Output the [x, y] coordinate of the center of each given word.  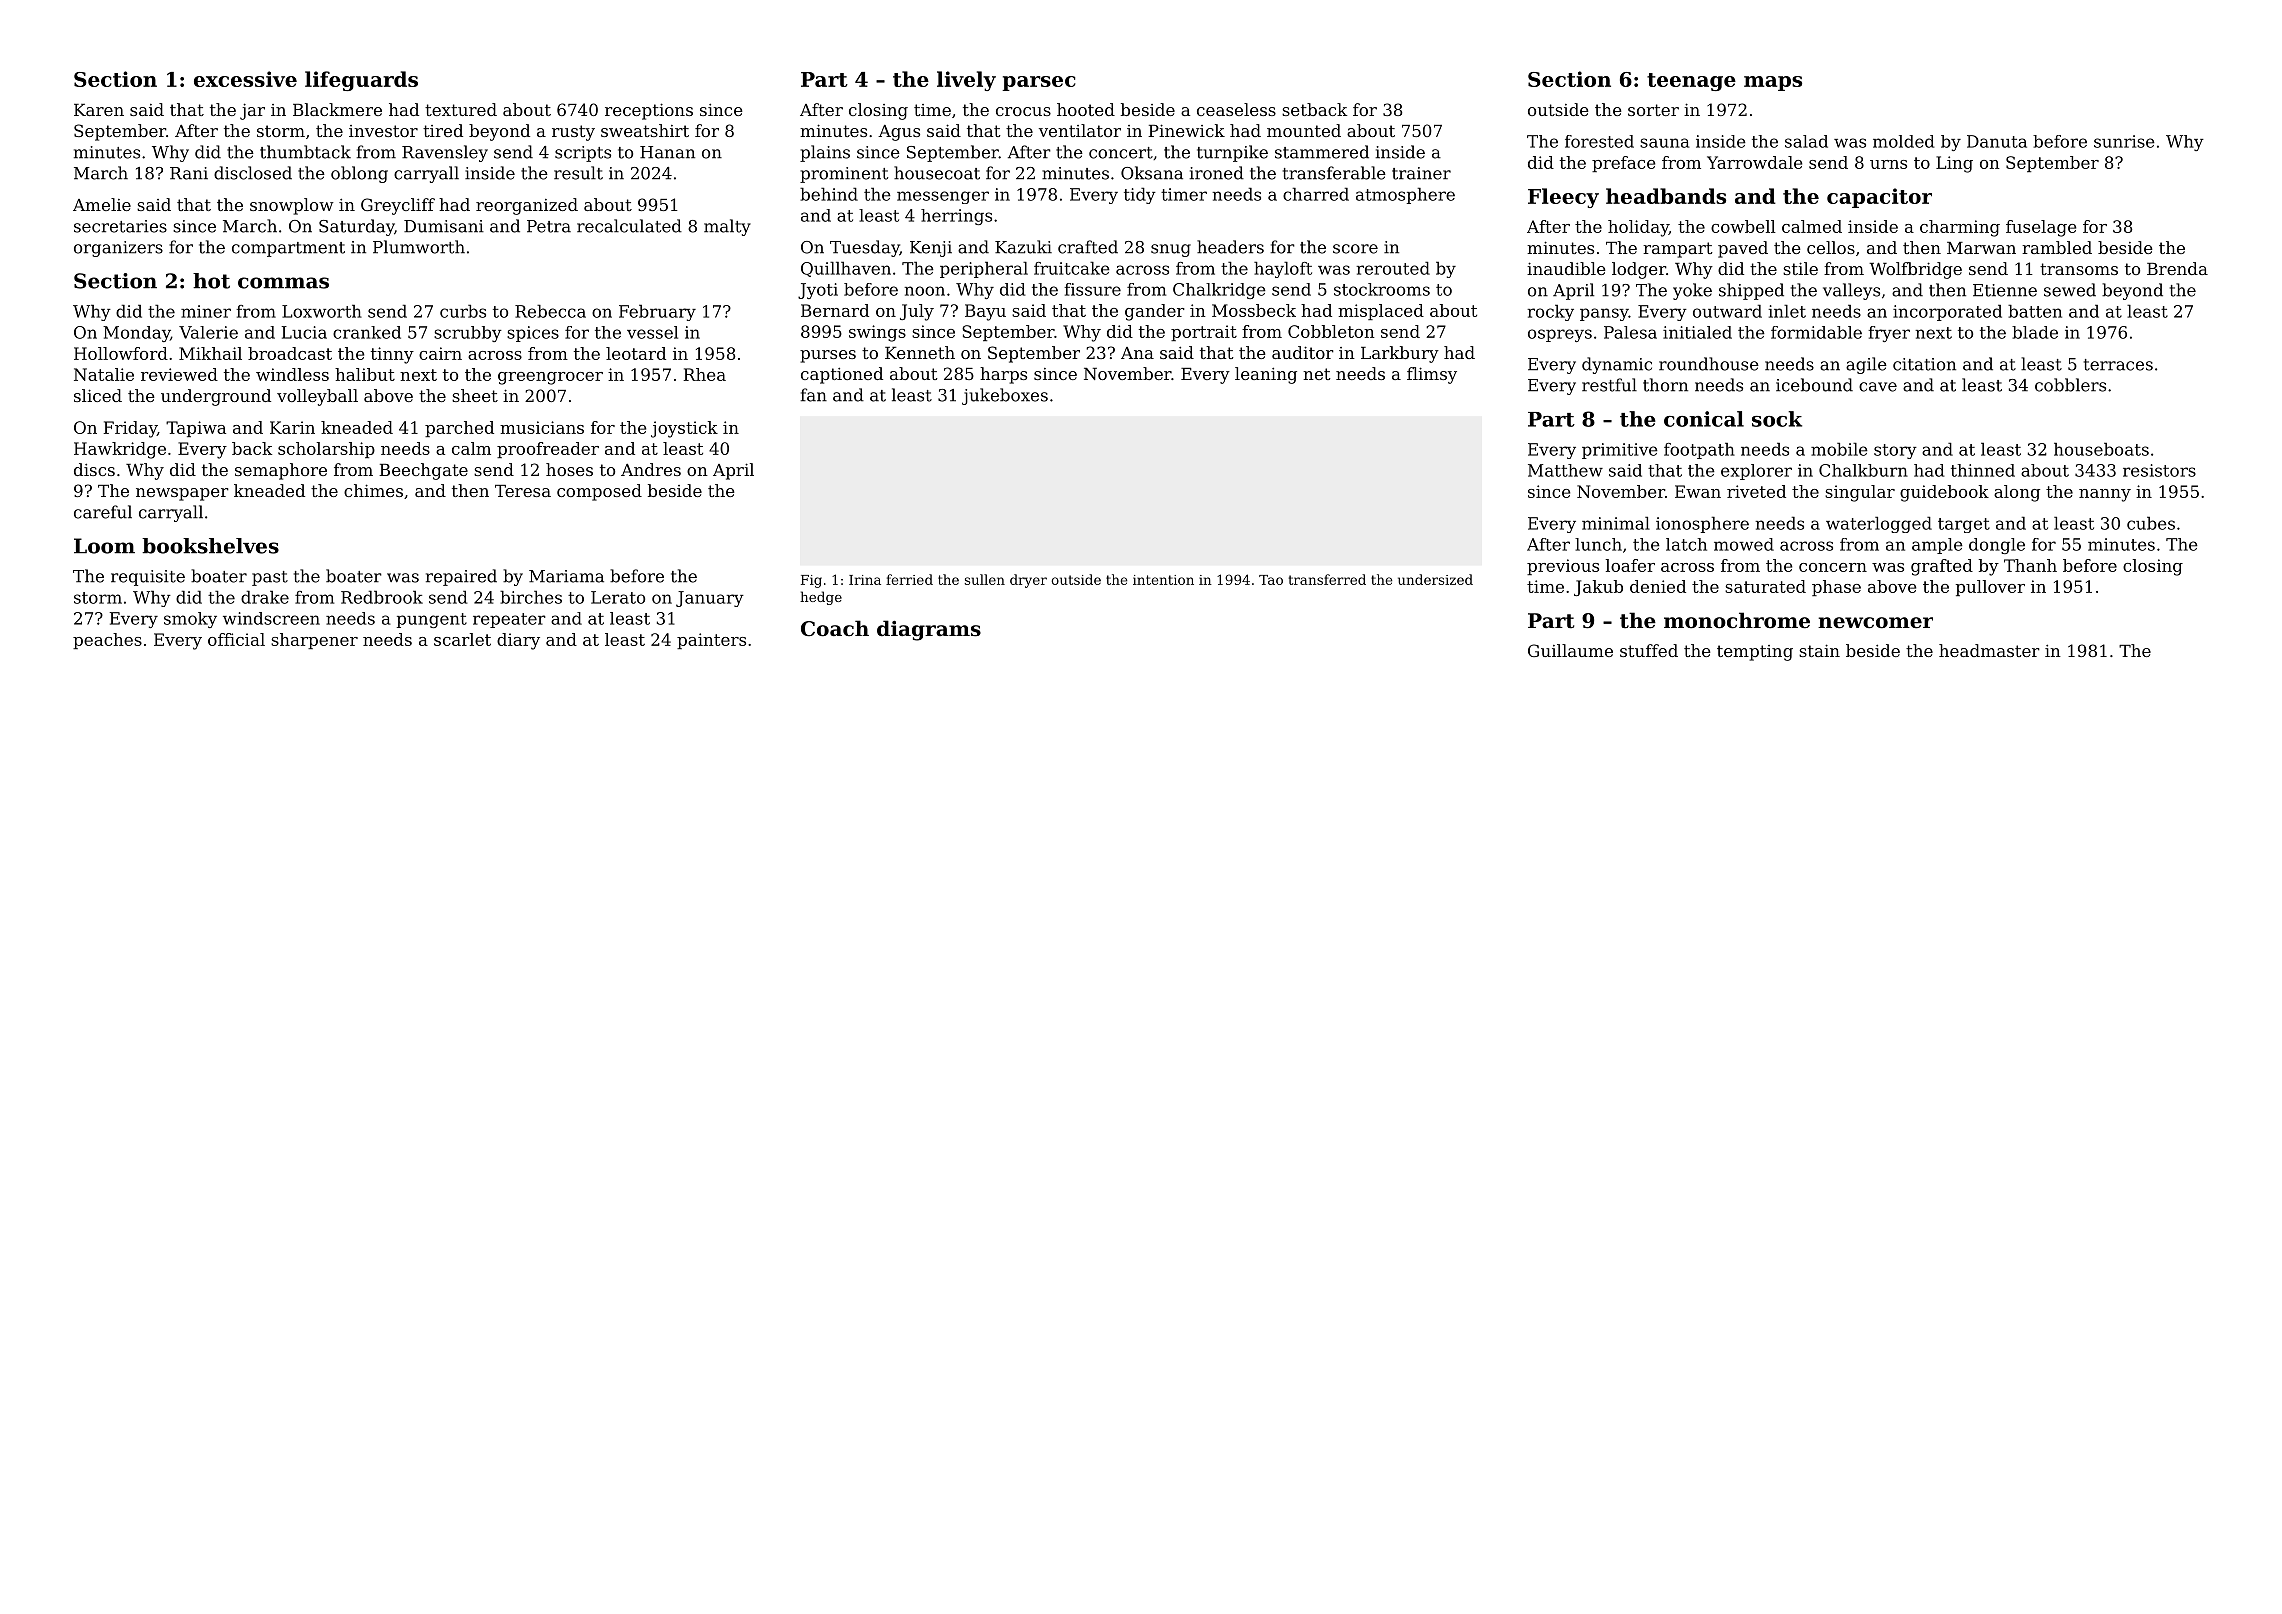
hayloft [1283, 269]
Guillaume [1570, 650]
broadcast [290, 353]
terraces [2118, 365]
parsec [1039, 83]
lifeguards [361, 81]
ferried [909, 579]
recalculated [629, 226]
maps [1773, 83]
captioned [842, 375]
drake [265, 597]
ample [1937, 546]
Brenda [2177, 268]
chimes [373, 490]
